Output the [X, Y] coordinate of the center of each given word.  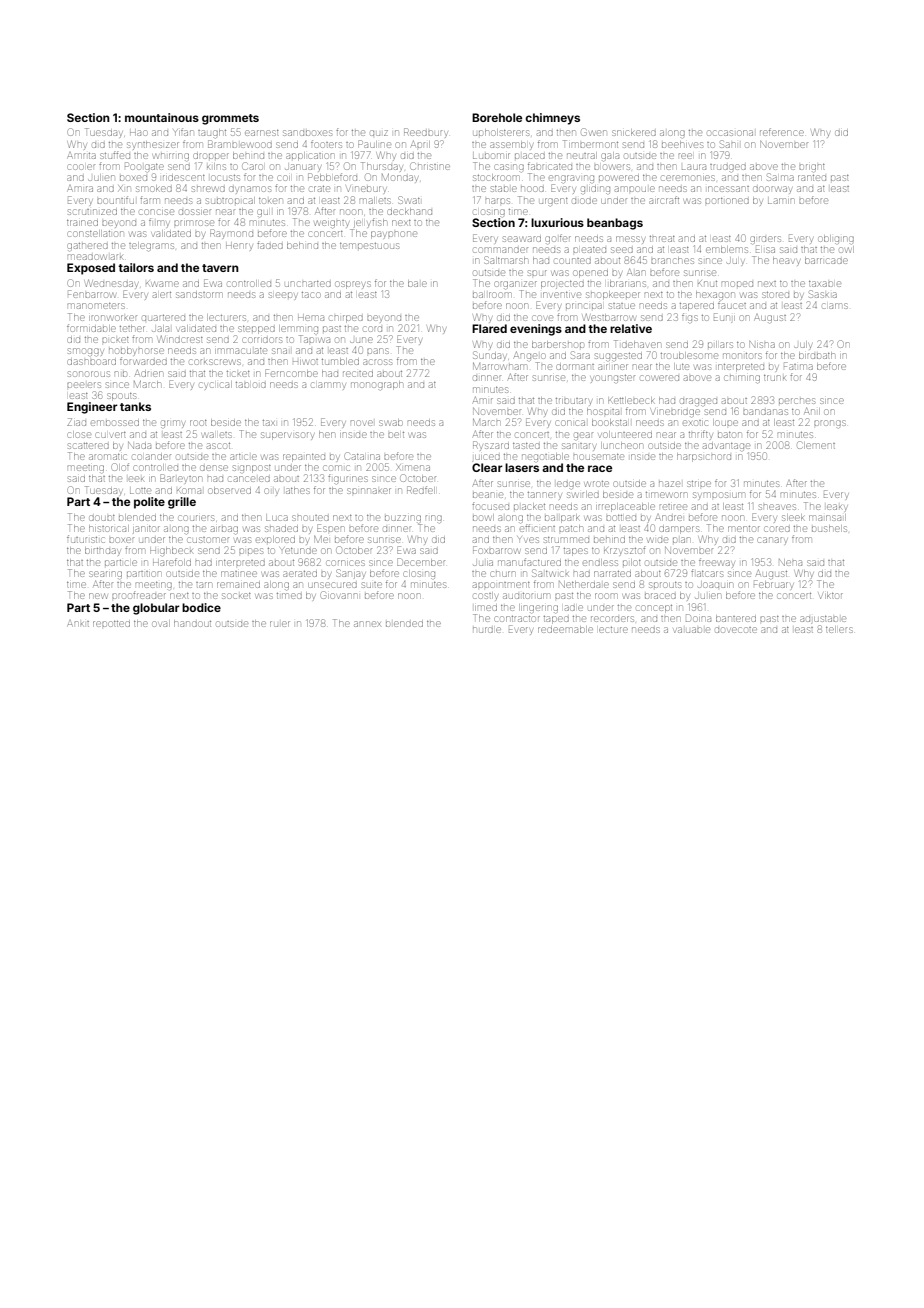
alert [162, 295]
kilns [216, 166]
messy [630, 240]
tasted [526, 446]
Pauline [374, 144]
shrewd [208, 189]
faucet [732, 305]
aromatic [108, 457]
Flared [489, 328]
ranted [812, 178]
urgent [554, 201]
